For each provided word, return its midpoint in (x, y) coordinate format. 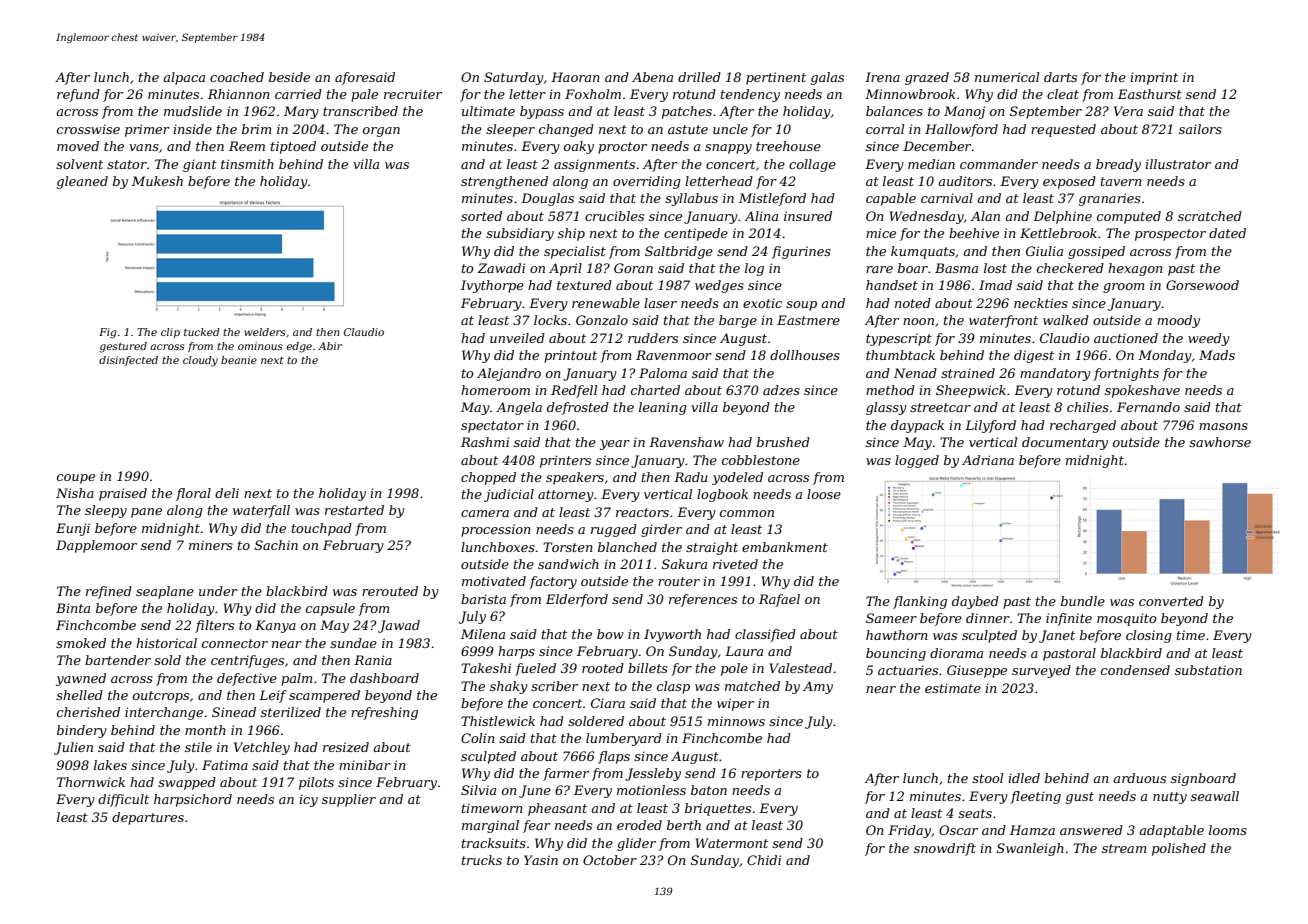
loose (824, 494)
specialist (575, 252)
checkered (1070, 268)
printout (570, 356)
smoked (81, 643)
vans (144, 147)
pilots (316, 783)
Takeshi (486, 668)
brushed (783, 442)
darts (1060, 77)
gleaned (82, 182)
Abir (330, 346)
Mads (1217, 355)
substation (1208, 670)
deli (227, 493)
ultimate (488, 111)
